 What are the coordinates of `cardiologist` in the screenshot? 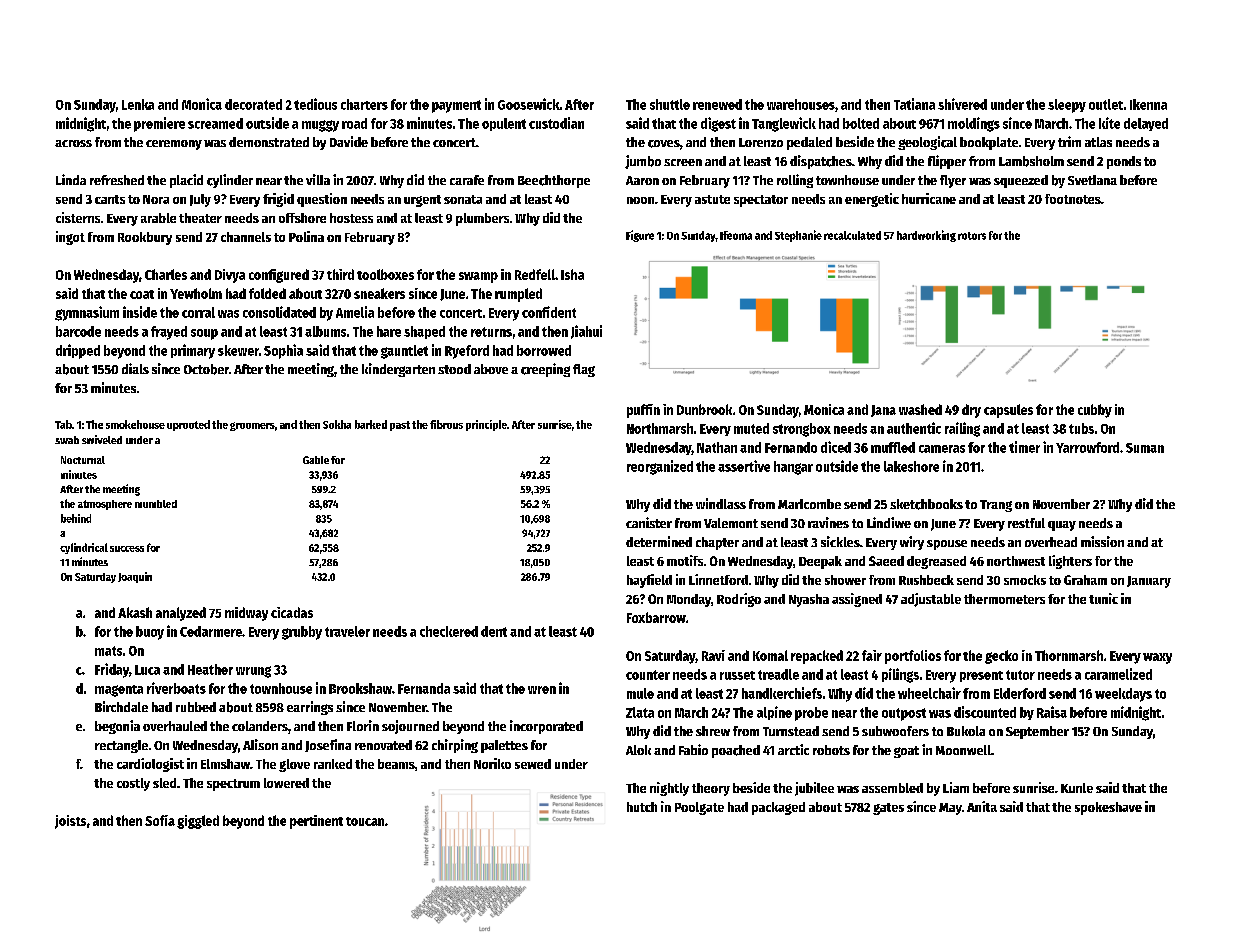 It's located at (150, 765).
